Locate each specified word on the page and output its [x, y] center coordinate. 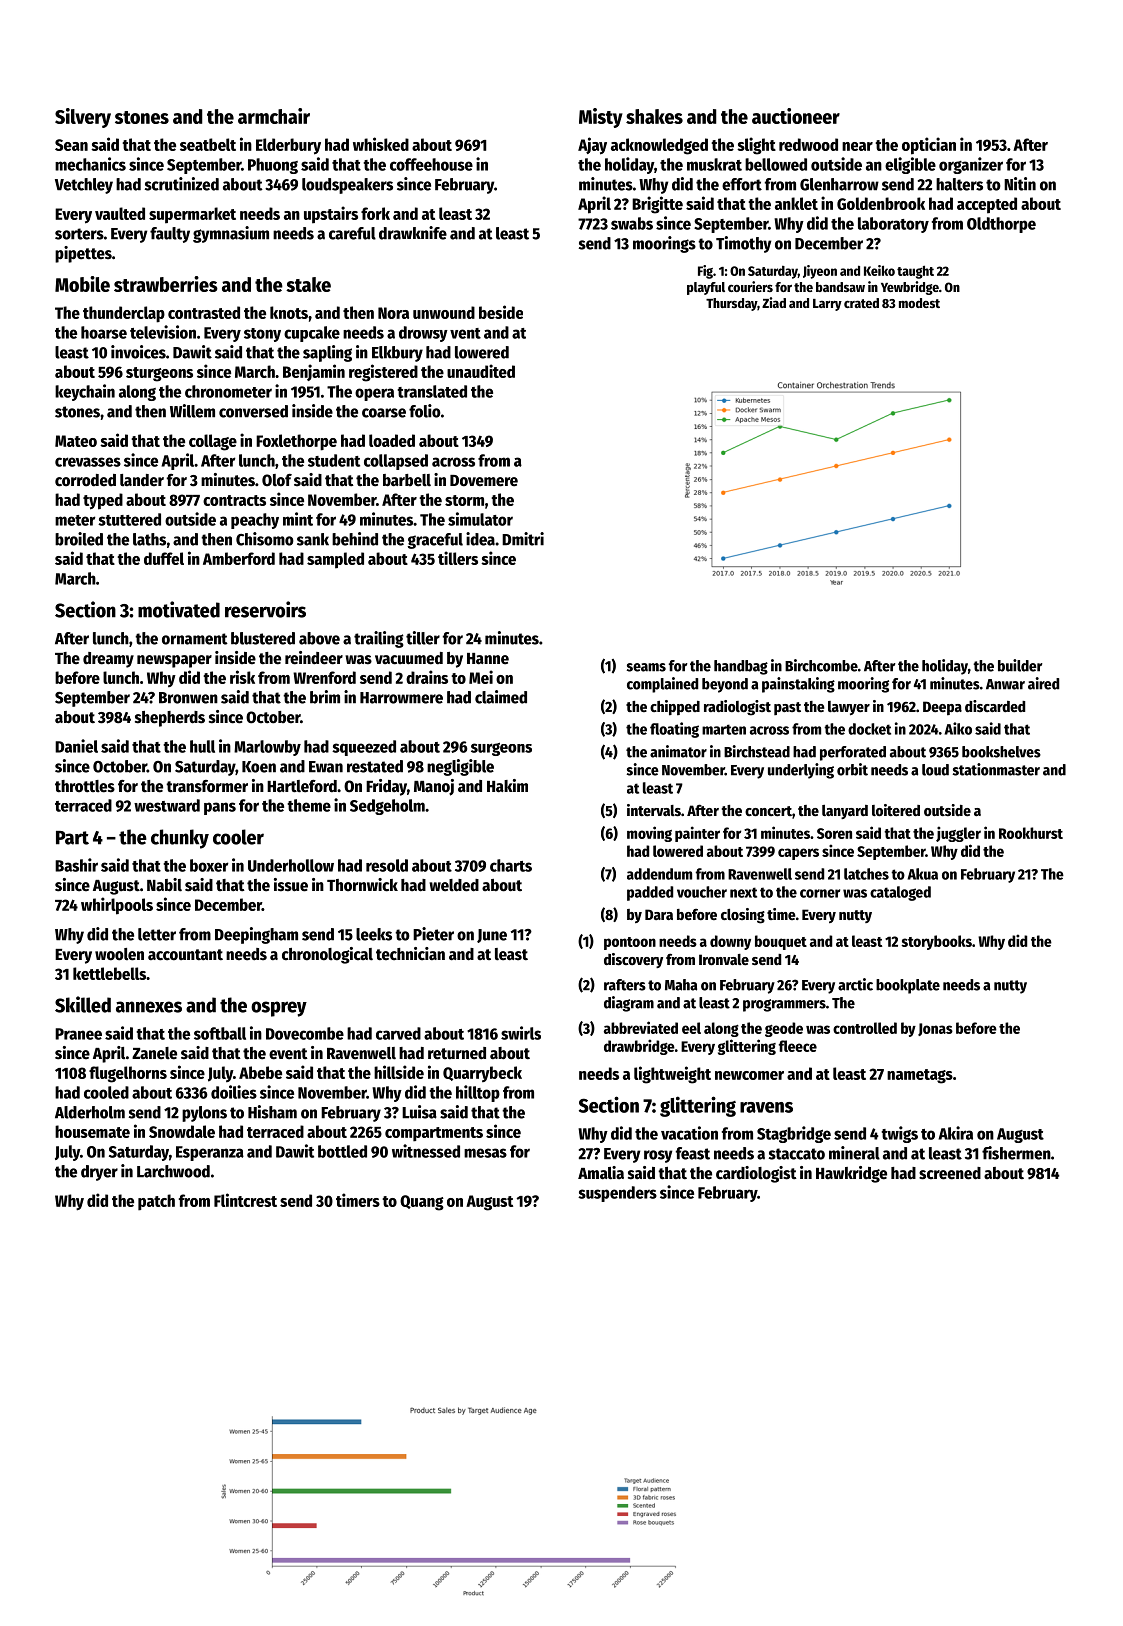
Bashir [76, 865]
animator [678, 751]
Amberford [239, 558]
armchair [274, 116]
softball [220, 1033]
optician [929, 146]
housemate [92, 1131]
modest [919, 303]
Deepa [942, 708]
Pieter [433, 934]
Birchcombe [821, 665]
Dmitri [523, 539]
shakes [654, 116]
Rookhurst [1031, 833]
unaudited [481, 371]
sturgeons [159, 374]
